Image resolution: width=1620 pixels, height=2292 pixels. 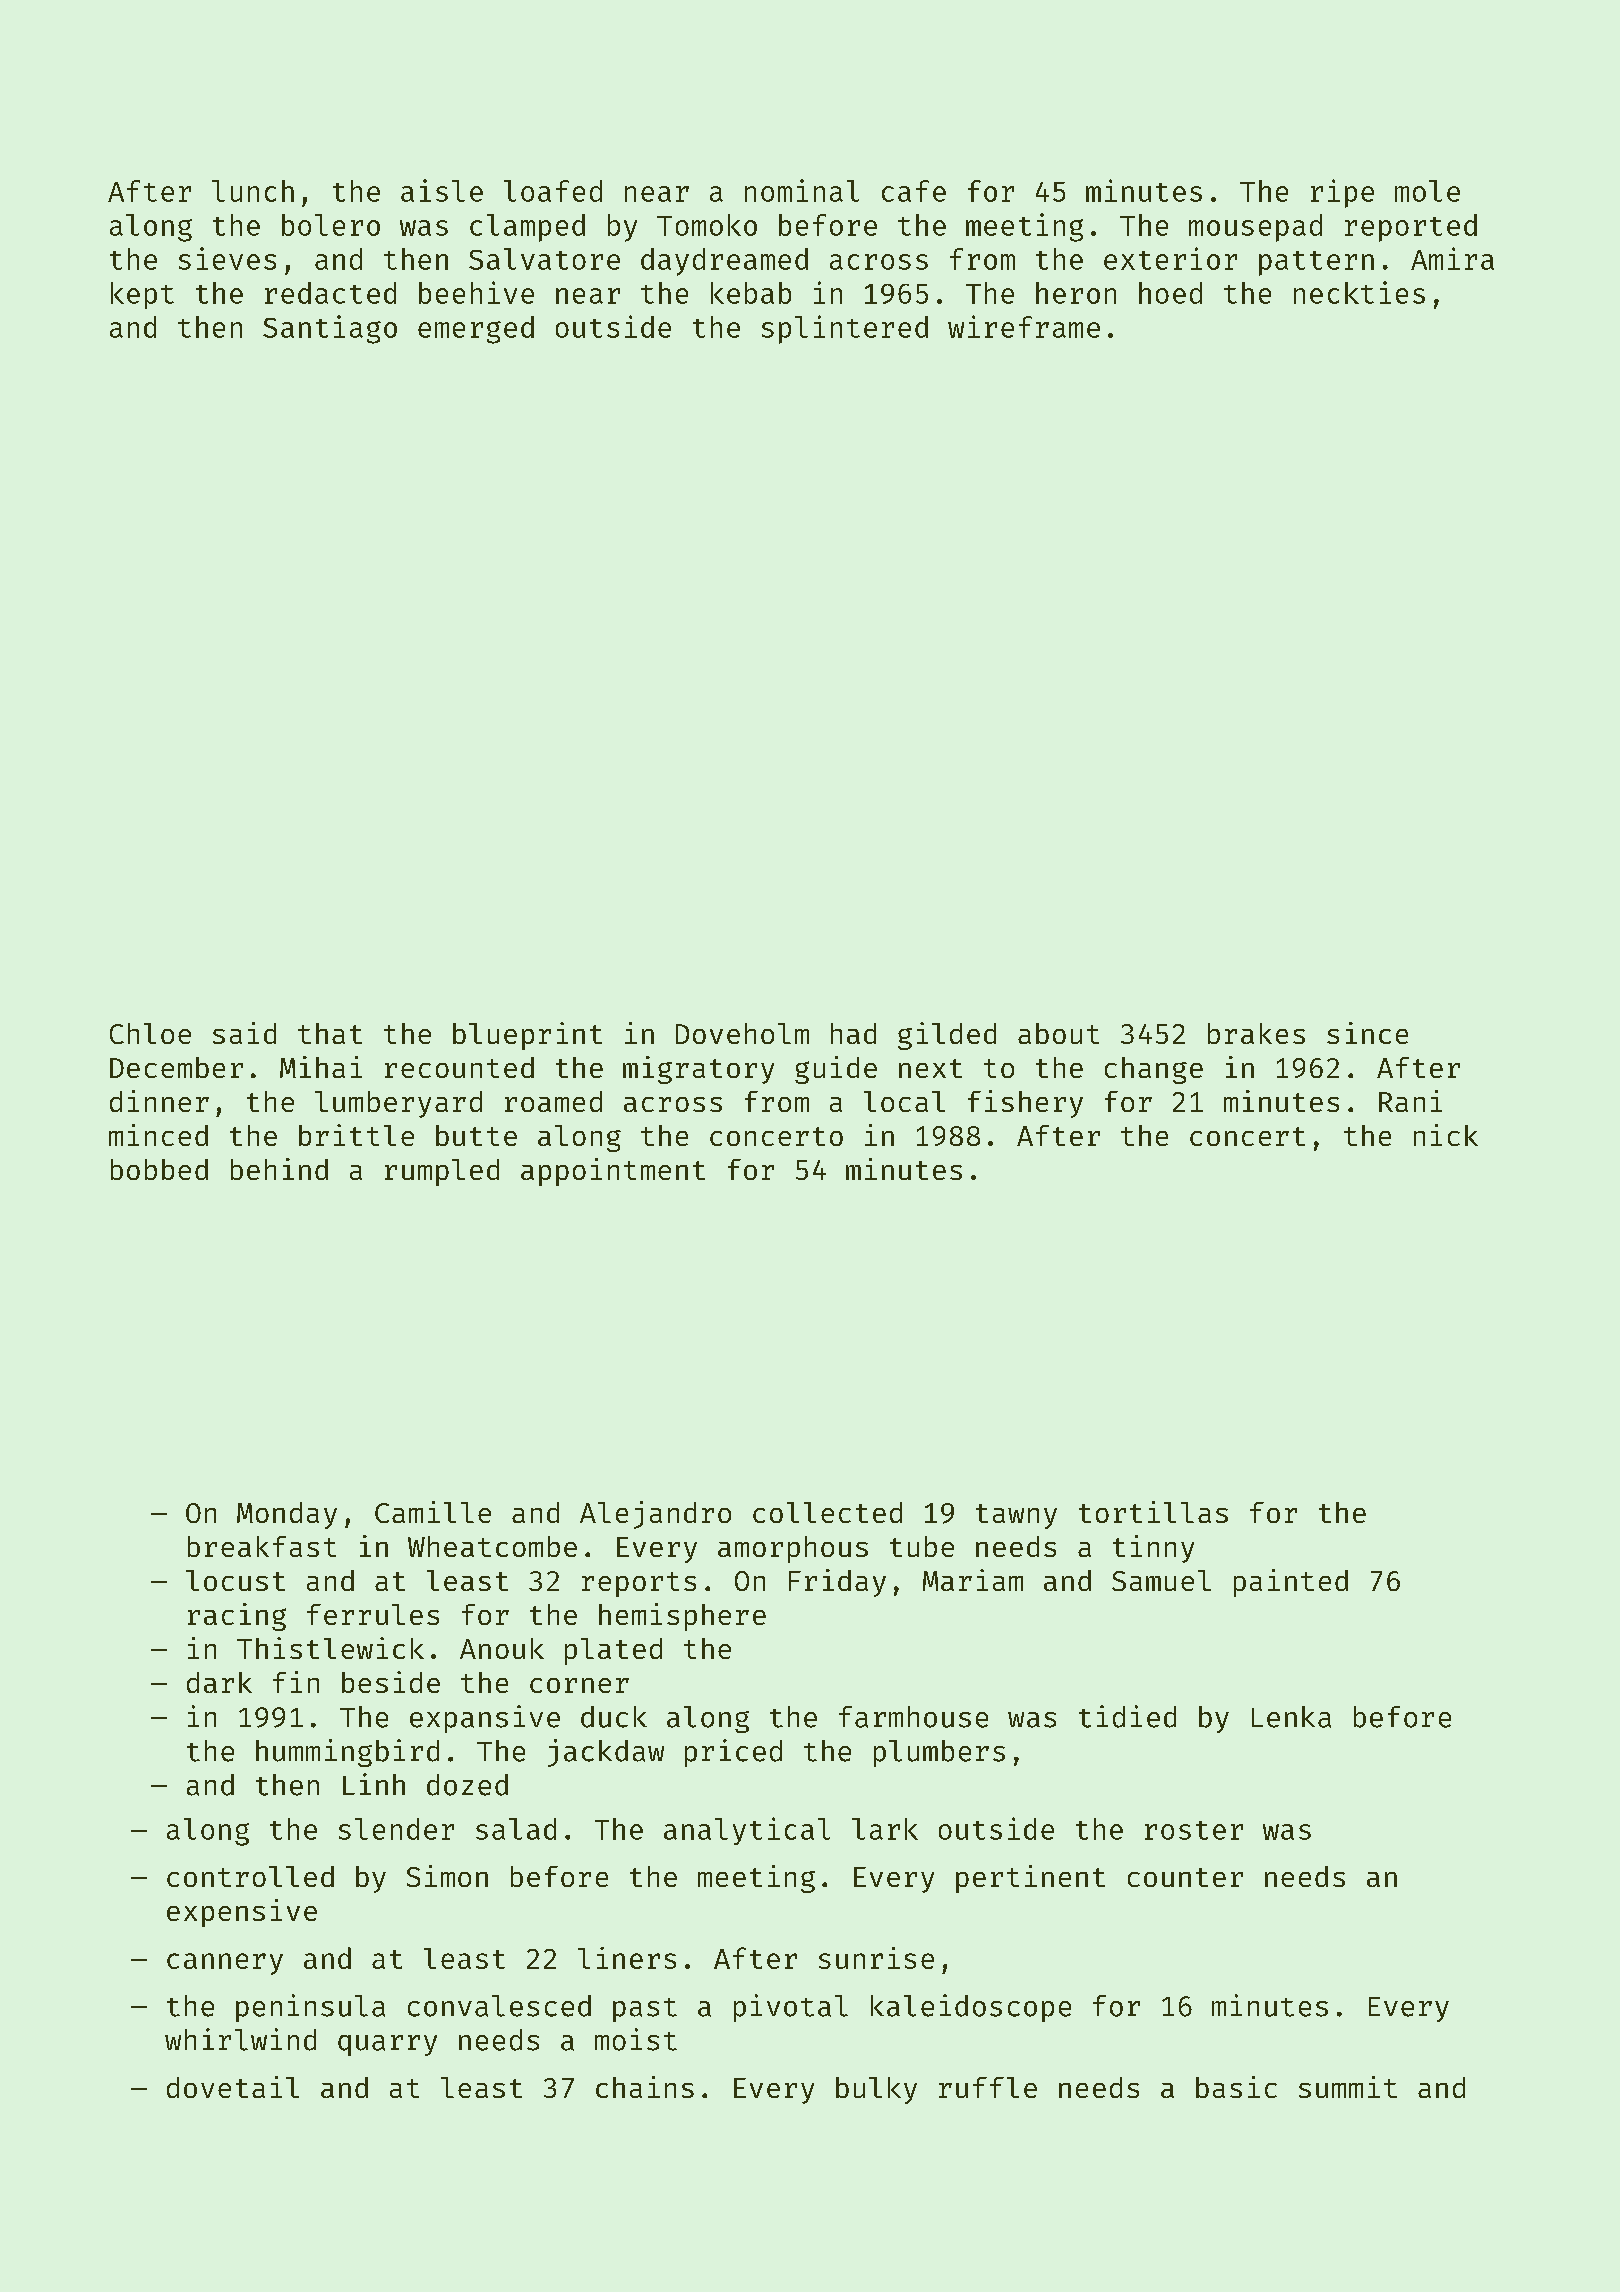 I want to click on emerged, so click(x=476, y=330).
